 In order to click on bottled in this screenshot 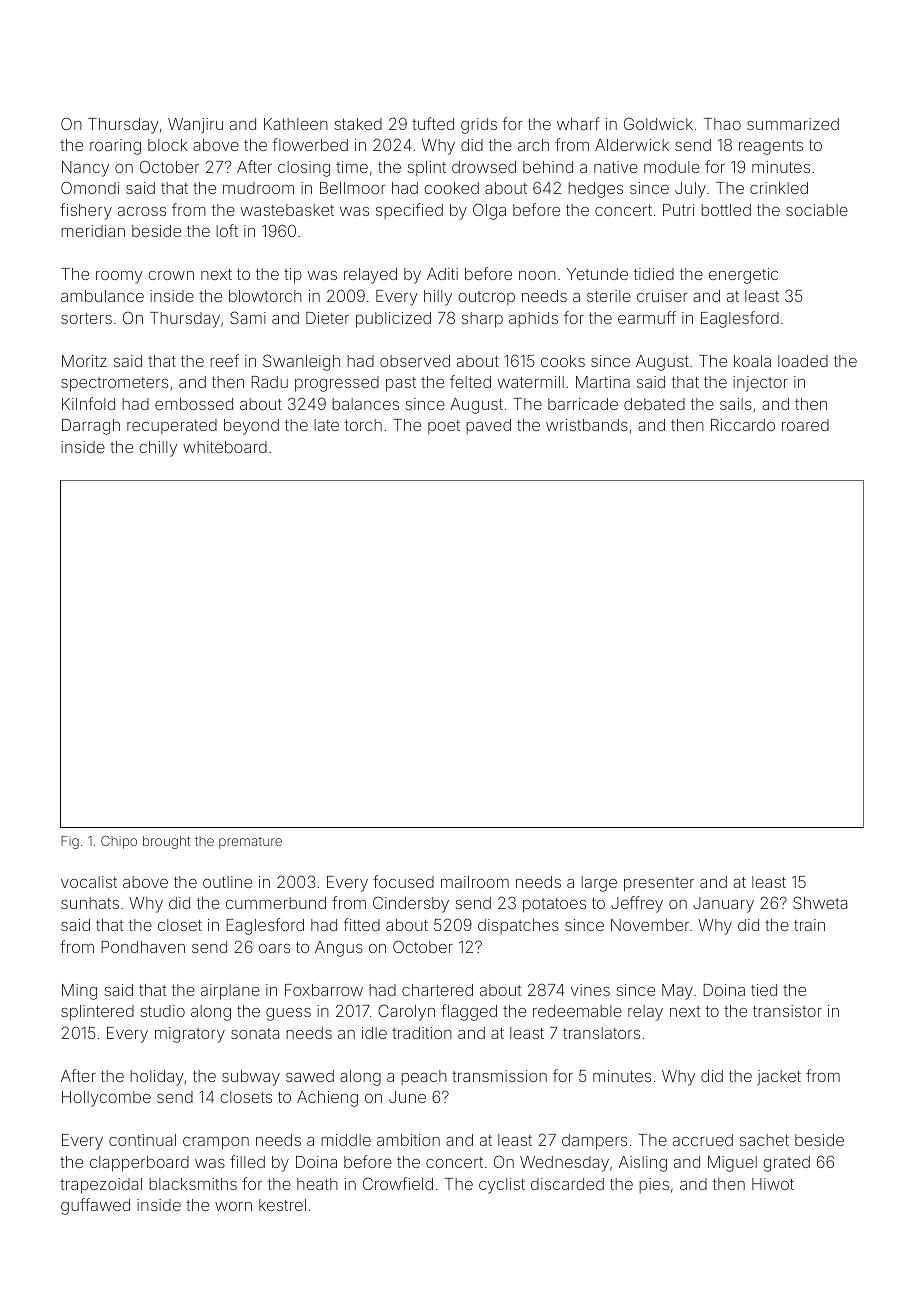, I will do `click(726, 210)`.
